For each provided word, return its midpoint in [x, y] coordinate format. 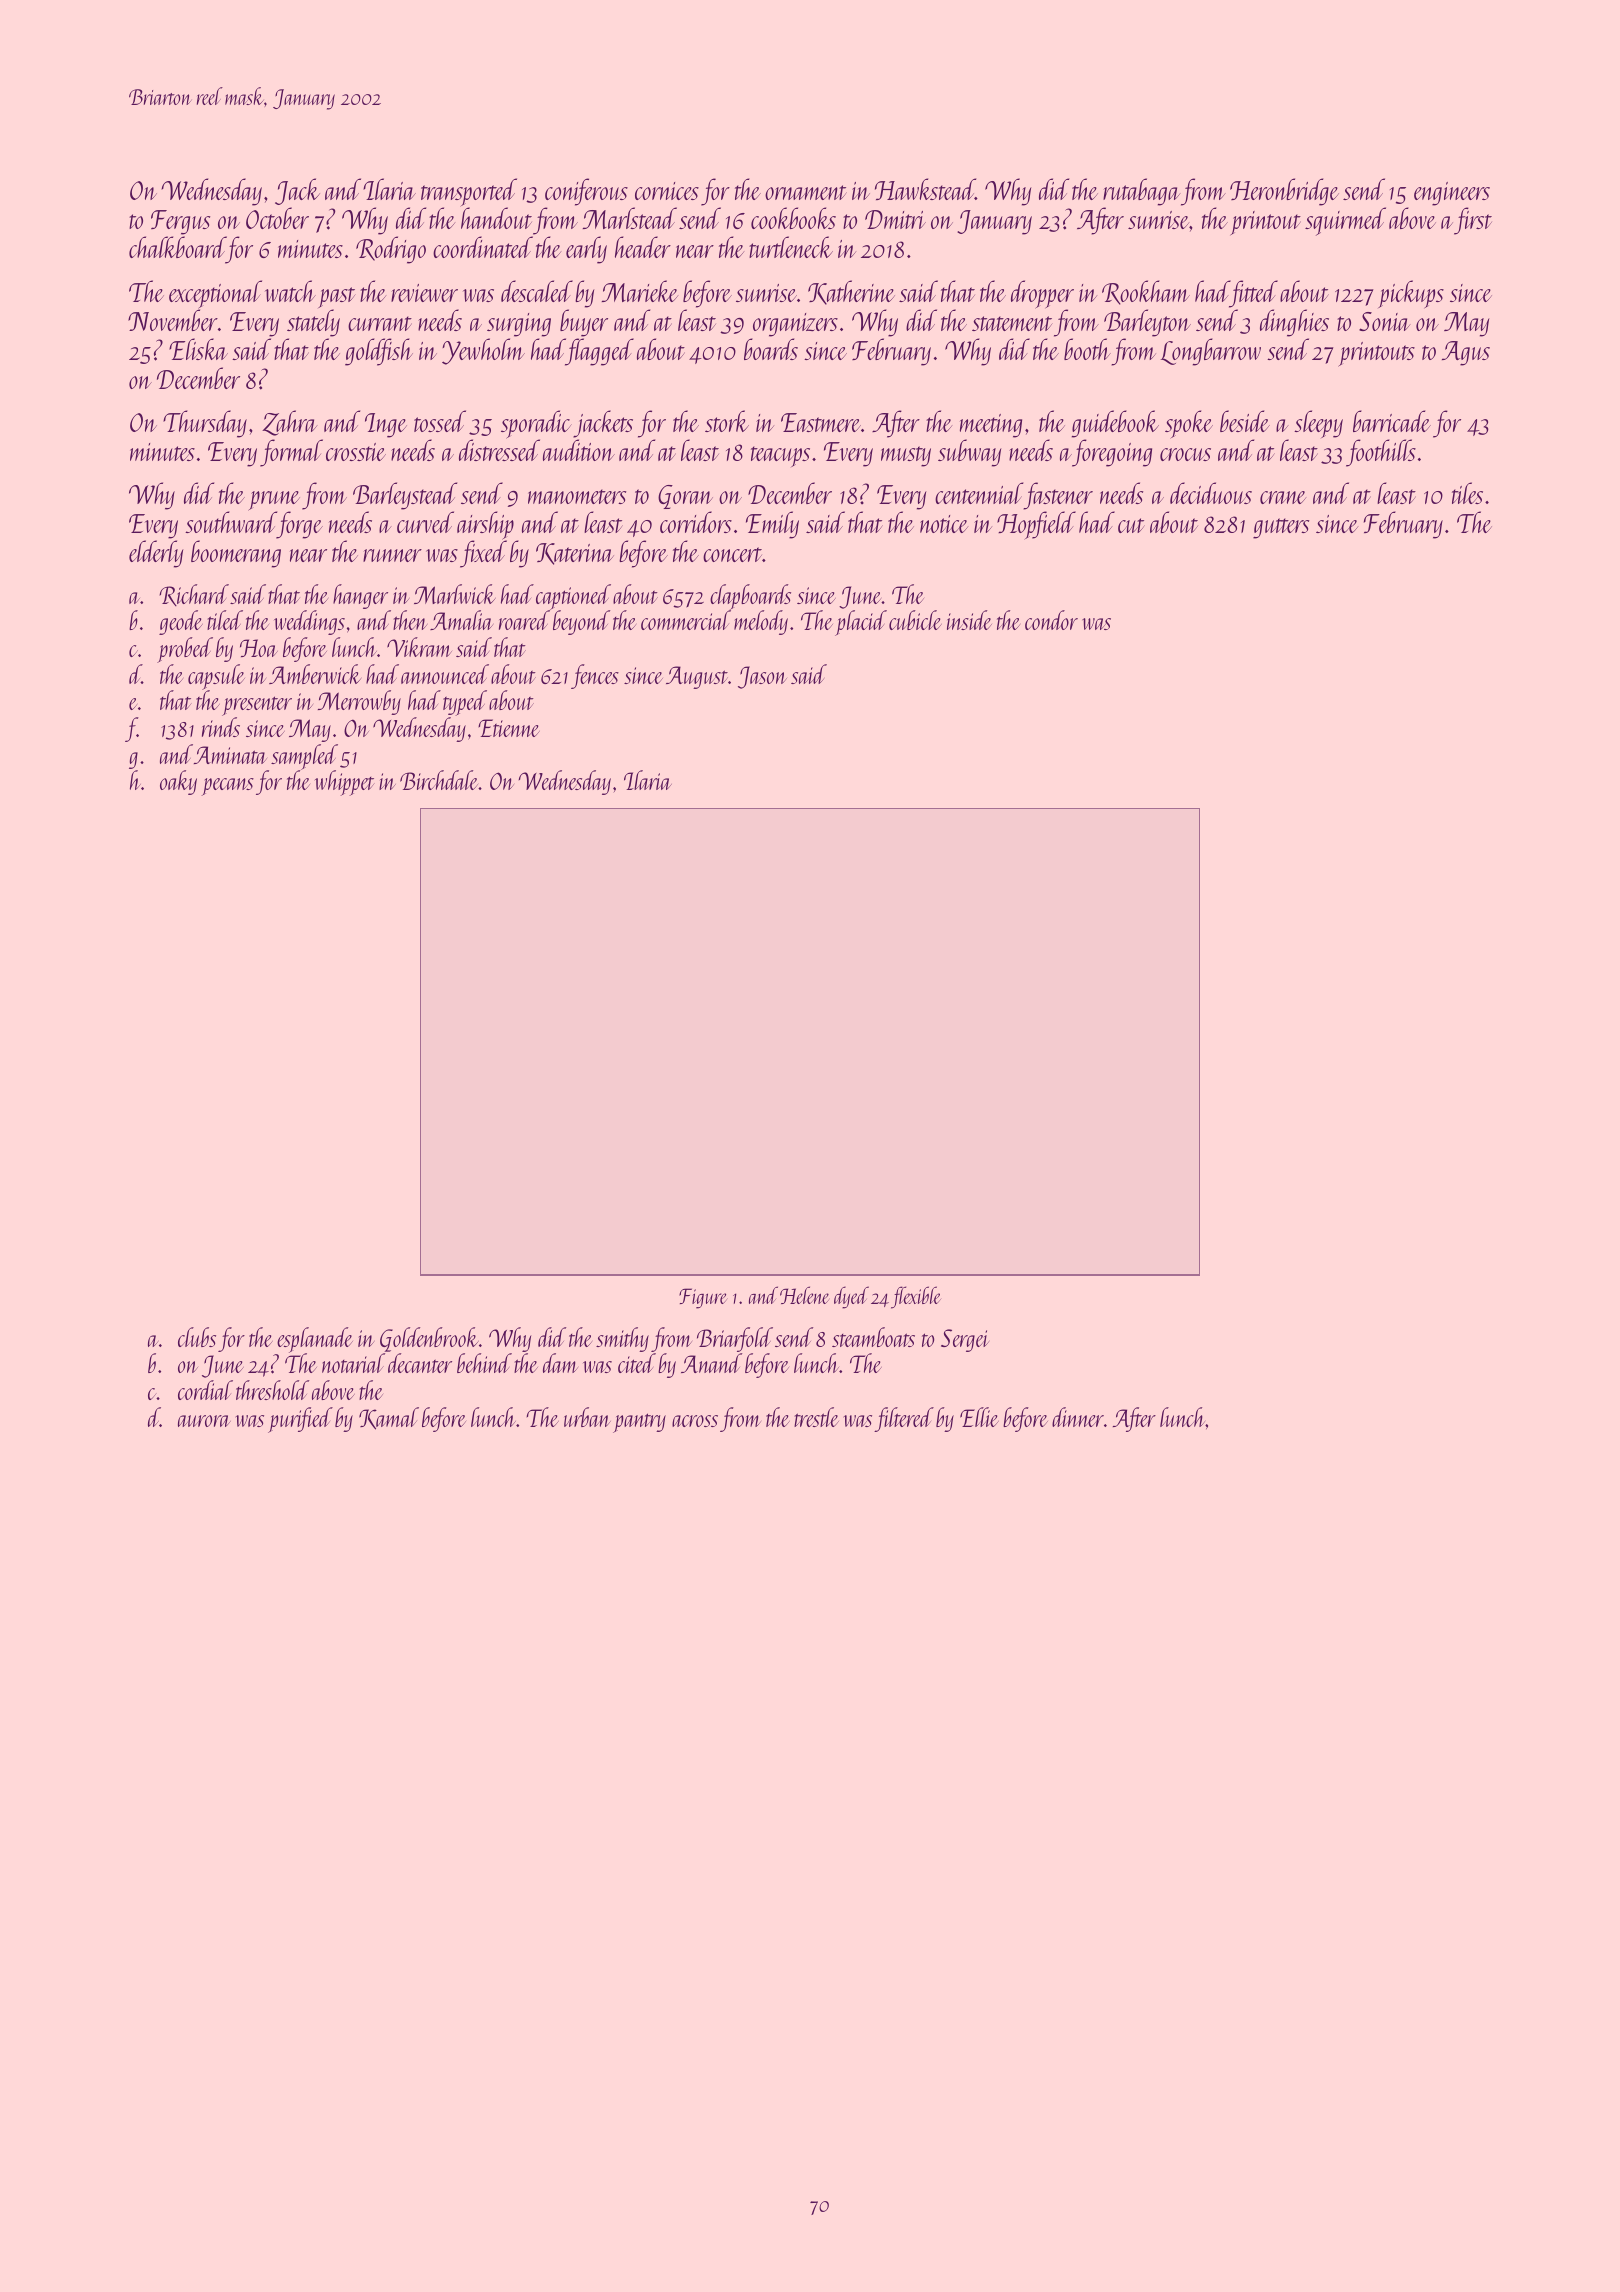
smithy [622, 1339]
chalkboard [177, 247]
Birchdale [439, 780]
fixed [483, 554]
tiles [1467, 493]
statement [1012, 323]
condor [1051, 620]
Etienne [509, 728]
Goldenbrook [429, 1339]
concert [732, 554]
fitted [1254, 294]
